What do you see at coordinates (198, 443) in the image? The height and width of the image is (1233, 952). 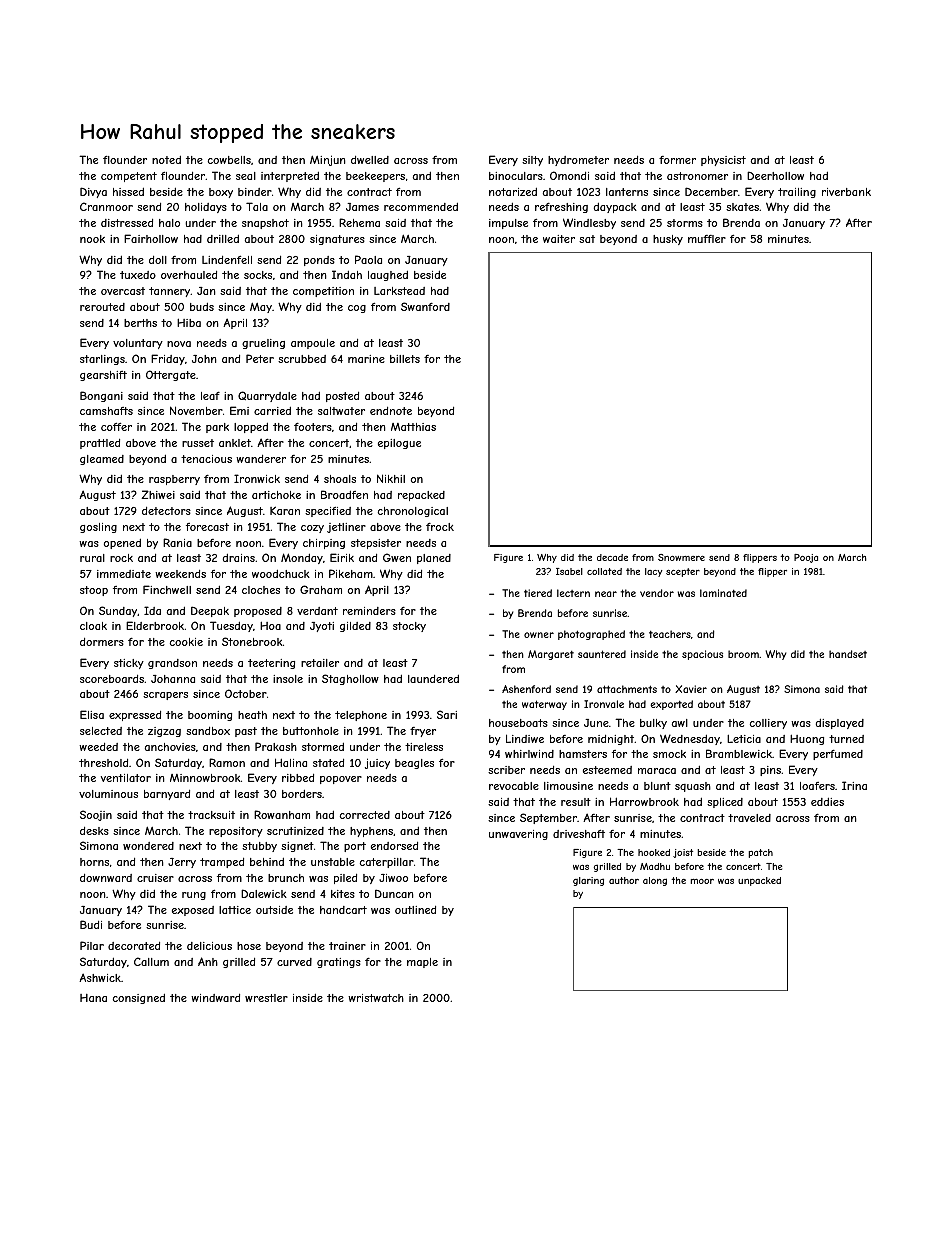 I see `russet` at bounding box center [198, 443].
